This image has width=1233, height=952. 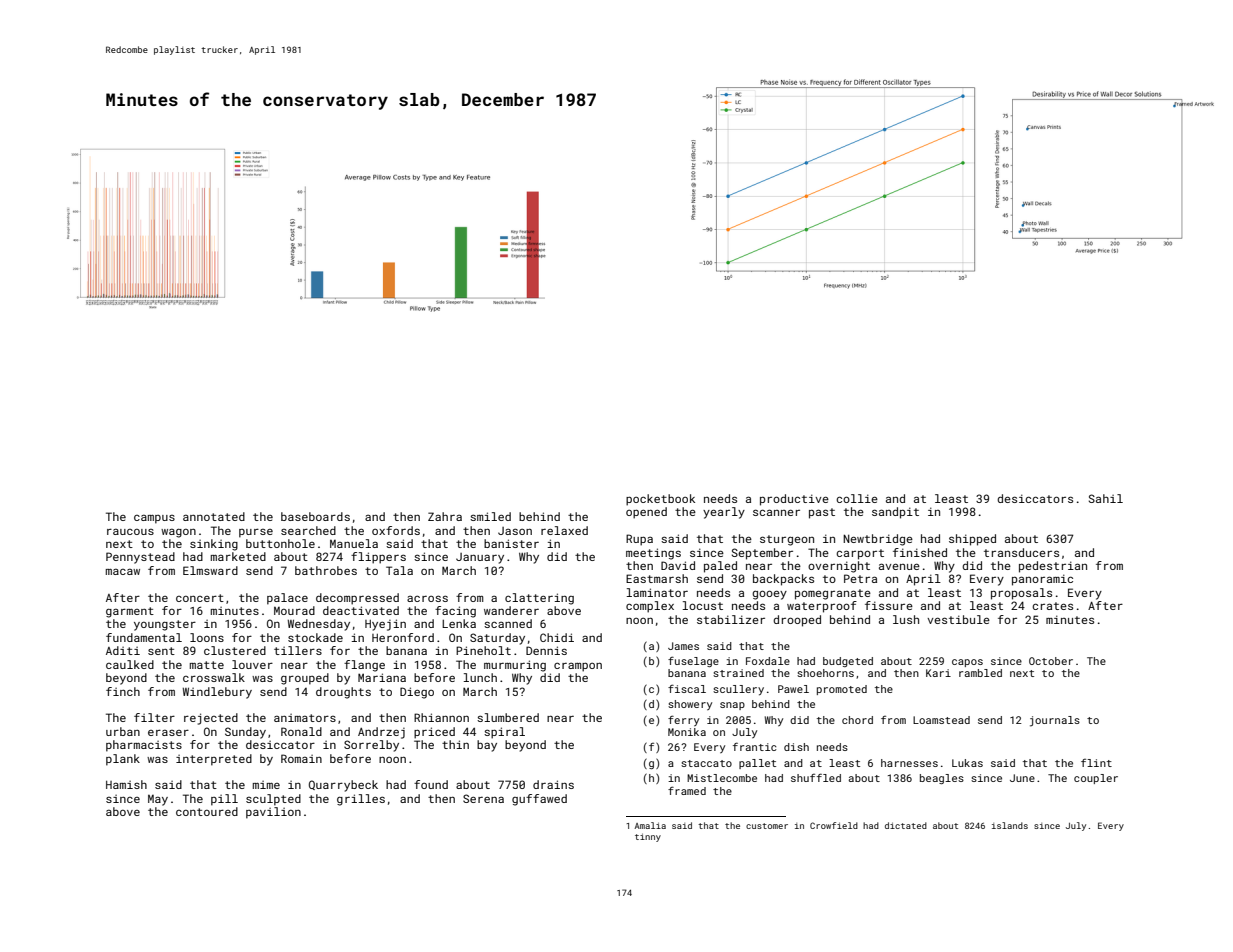 What do you see at coordinates (130, 612) in the image?
I see `garment` at bounding box center [130, 612].
